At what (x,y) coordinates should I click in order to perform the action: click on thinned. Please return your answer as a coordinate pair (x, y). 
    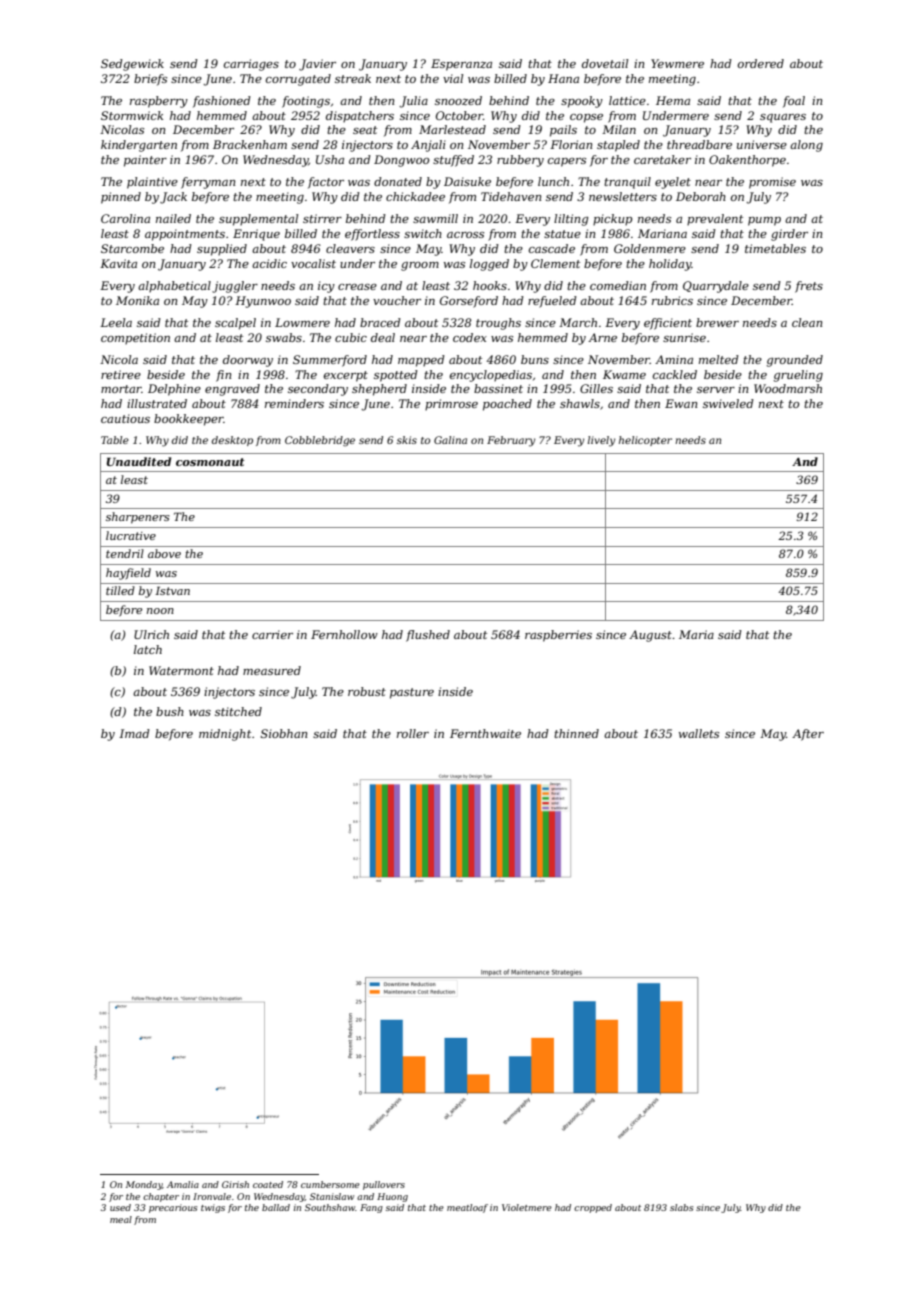
    Looking at the image, I should click on (576, 733).
